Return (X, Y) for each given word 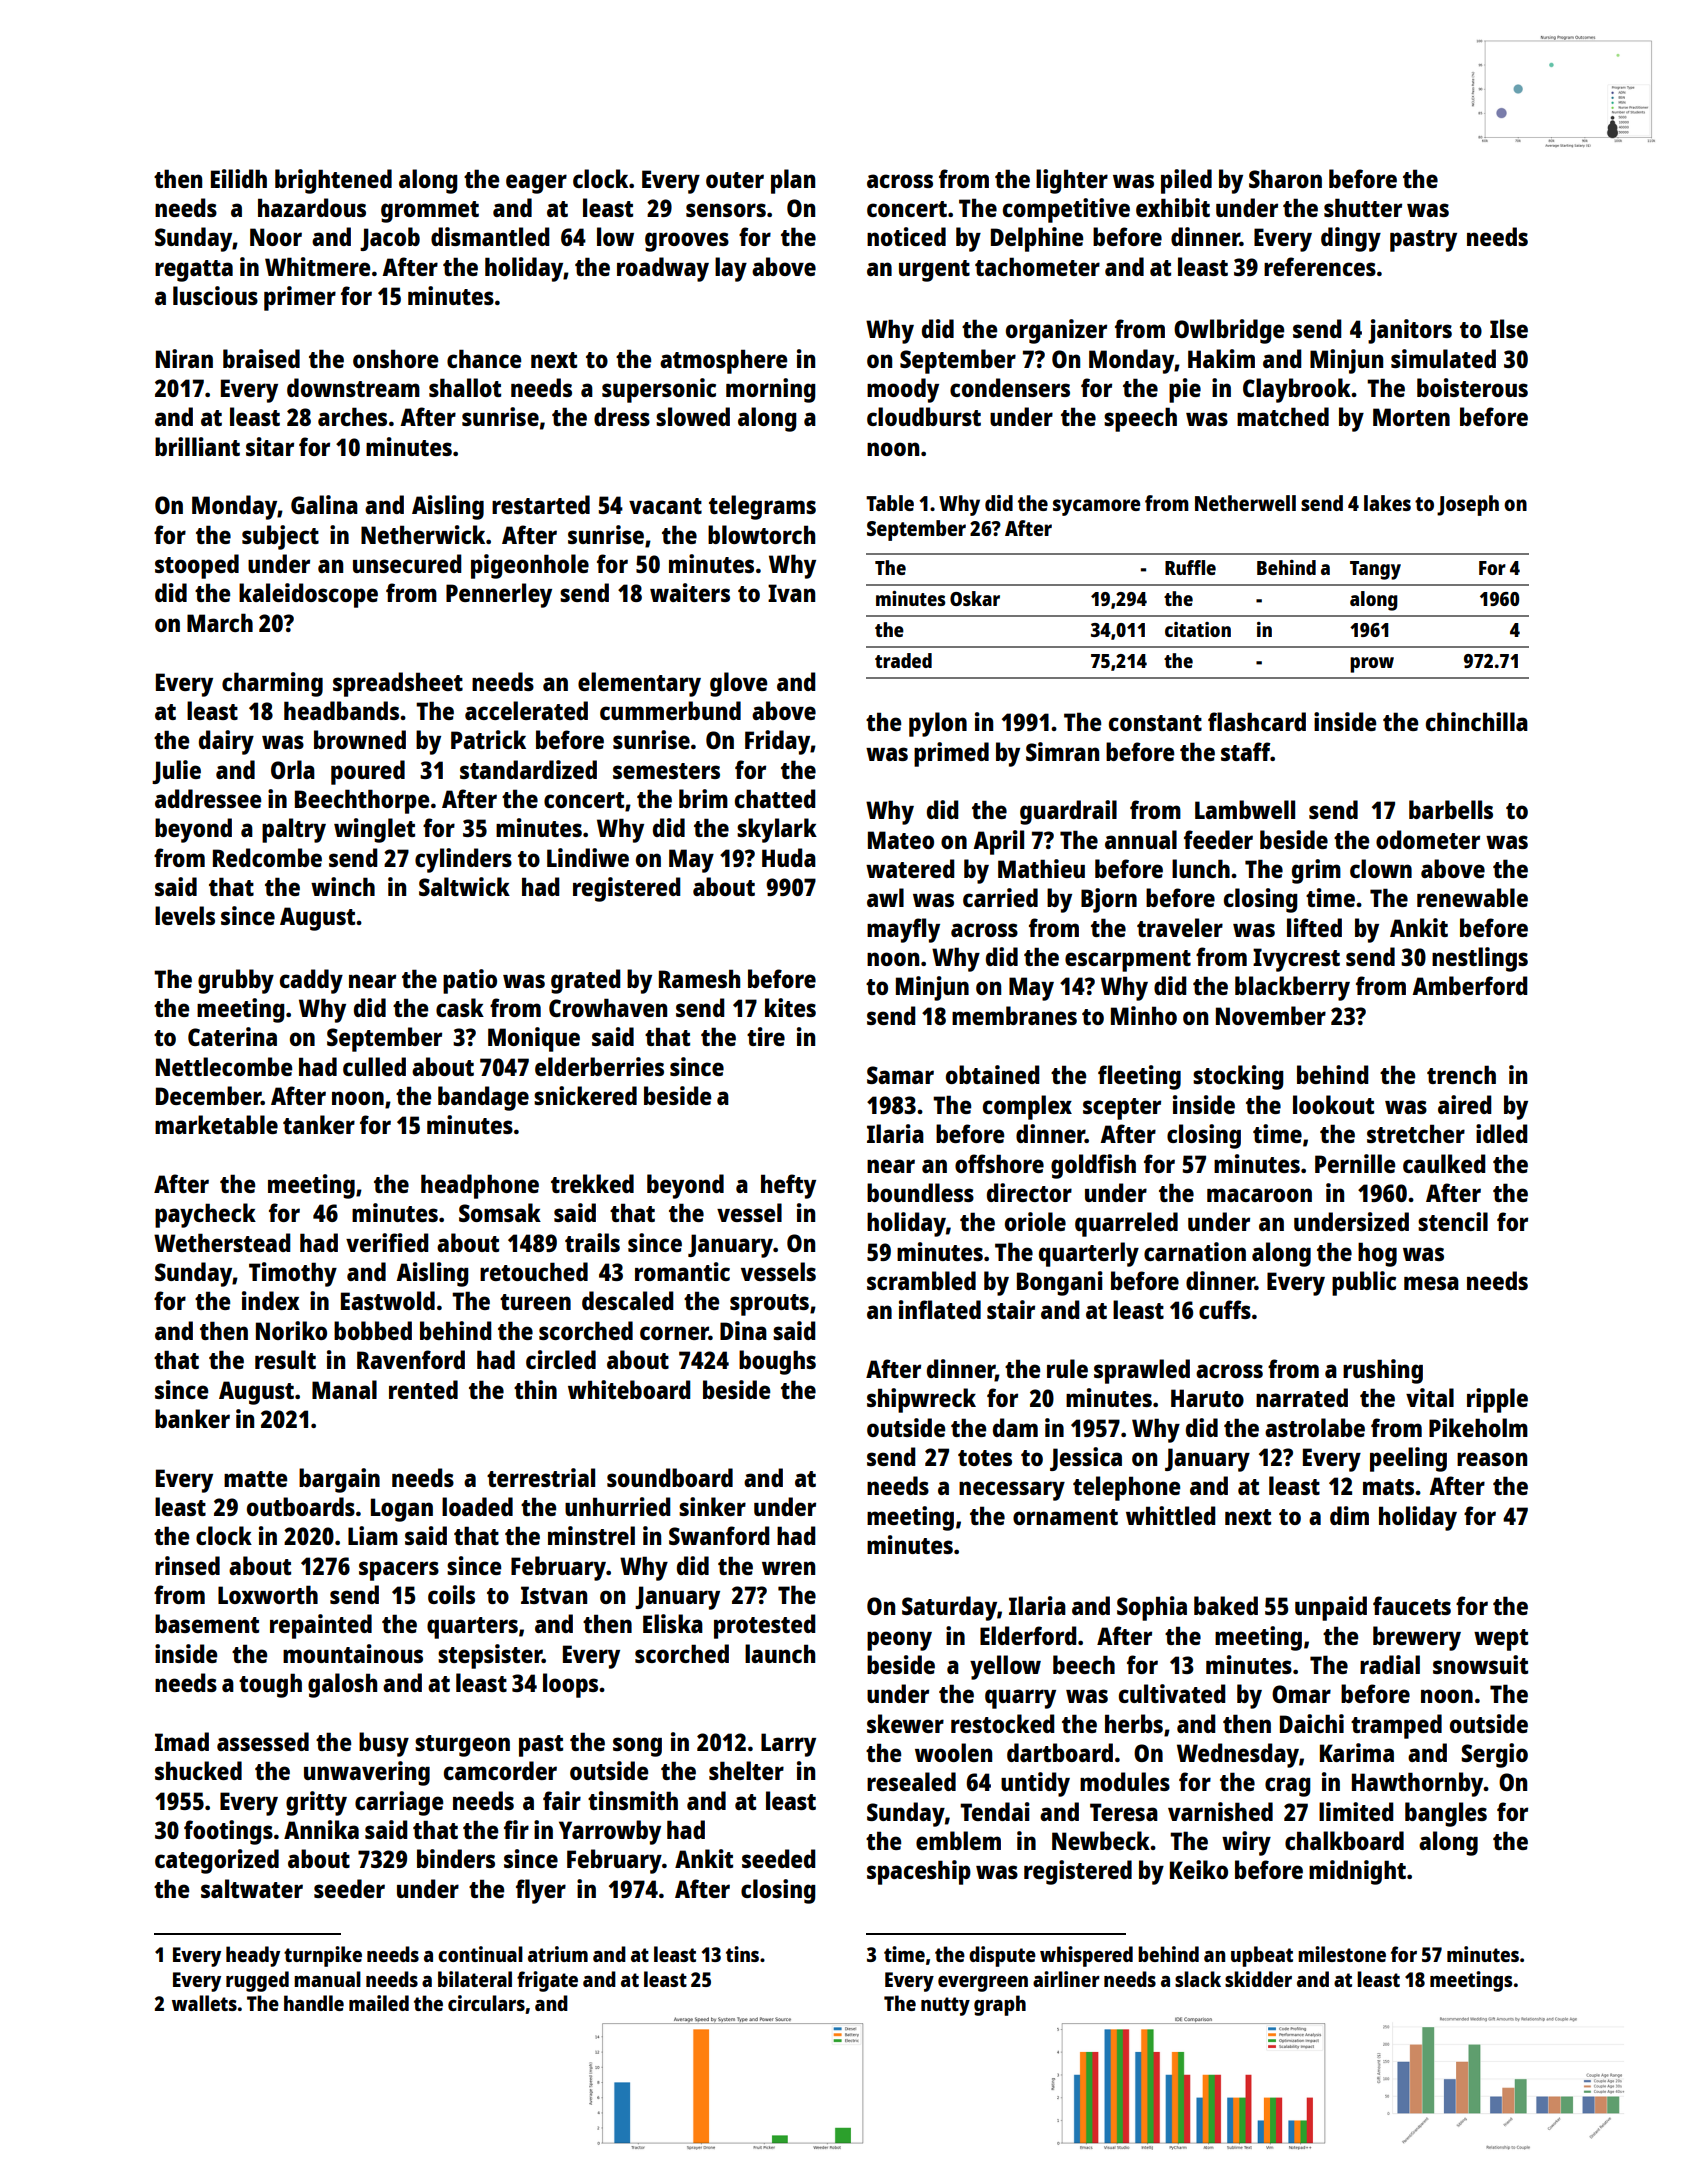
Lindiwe (588, 857)
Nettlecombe (224, 1066)
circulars (486, 2003)
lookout (1333, 1104)
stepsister (490, 1656)
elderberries (599, 1066)
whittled (1170, 1515)
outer (735, 180)
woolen (953, 1752)
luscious (215, 295)
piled (1186, 181)
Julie (176, 772)
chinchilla (1477, 721)
